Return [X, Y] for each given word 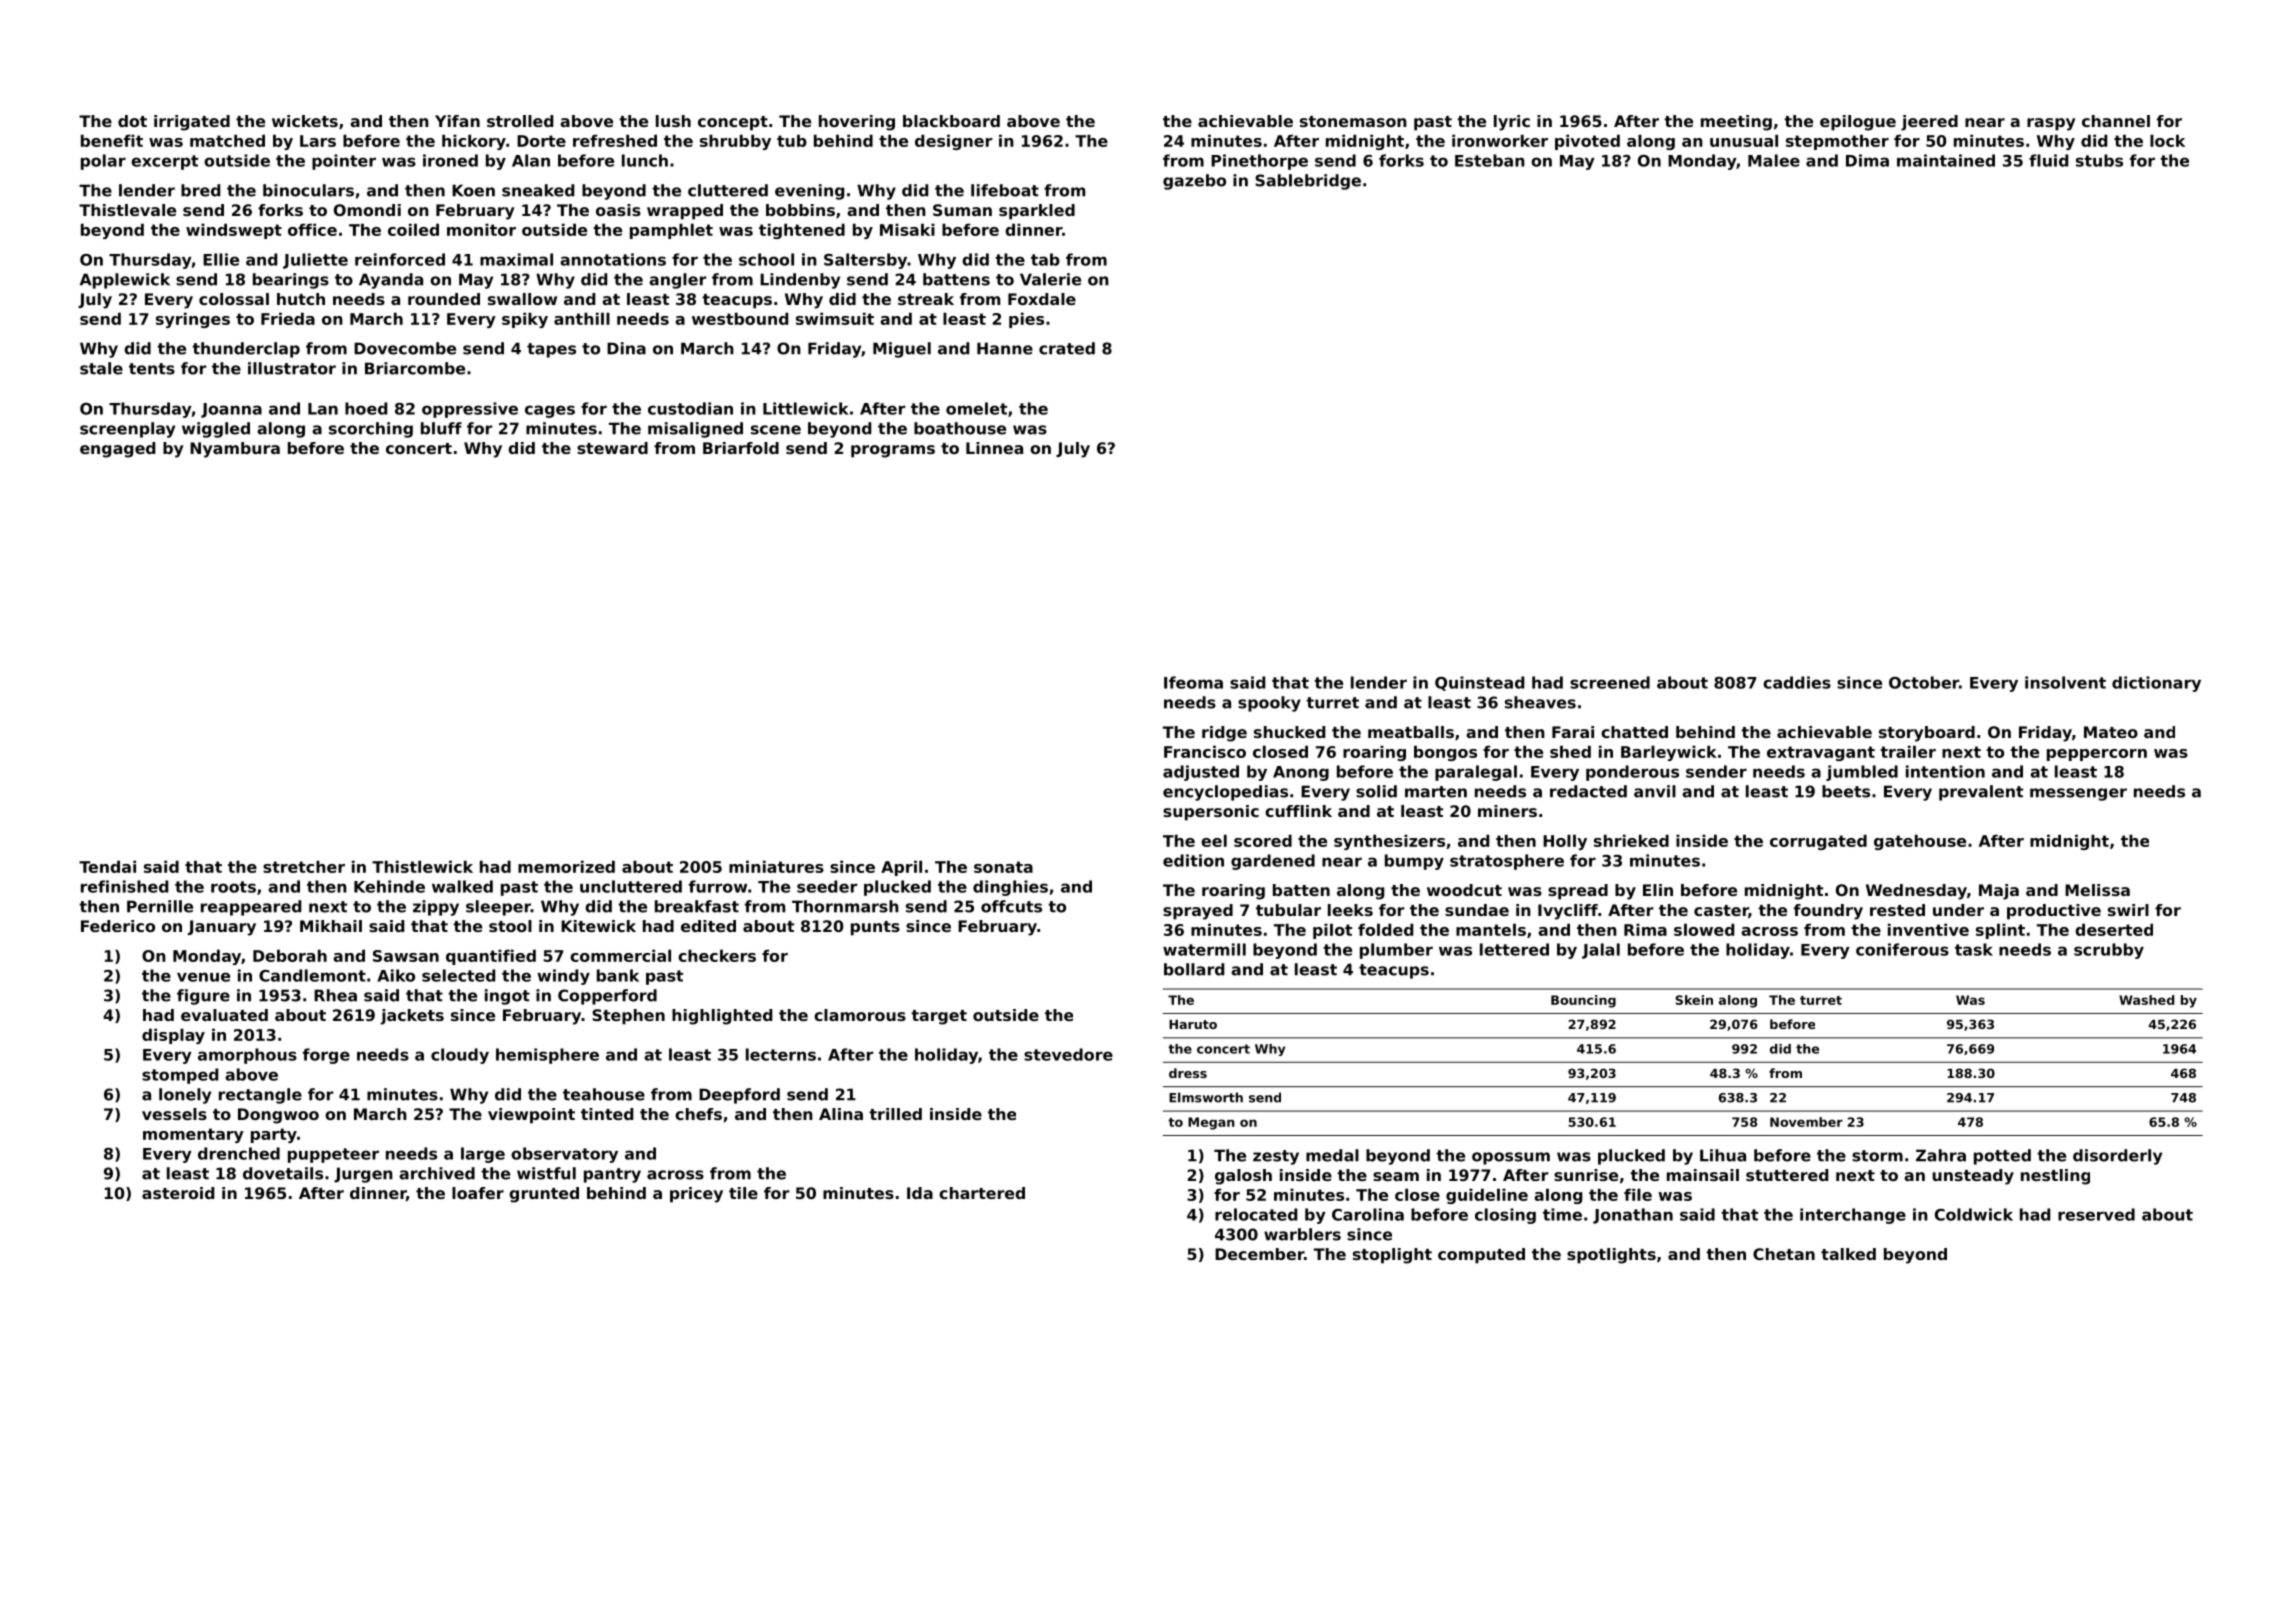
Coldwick [1974, 1214]
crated [1067, 348]
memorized [566, 866]
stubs [2099, 160]
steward [612, 448]
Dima [1867, 160]
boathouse [960, 428]
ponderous [1632, 773]
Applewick [125, 281]
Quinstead [1479, 683]
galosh [1243, 1177]
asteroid [178, 1193]
